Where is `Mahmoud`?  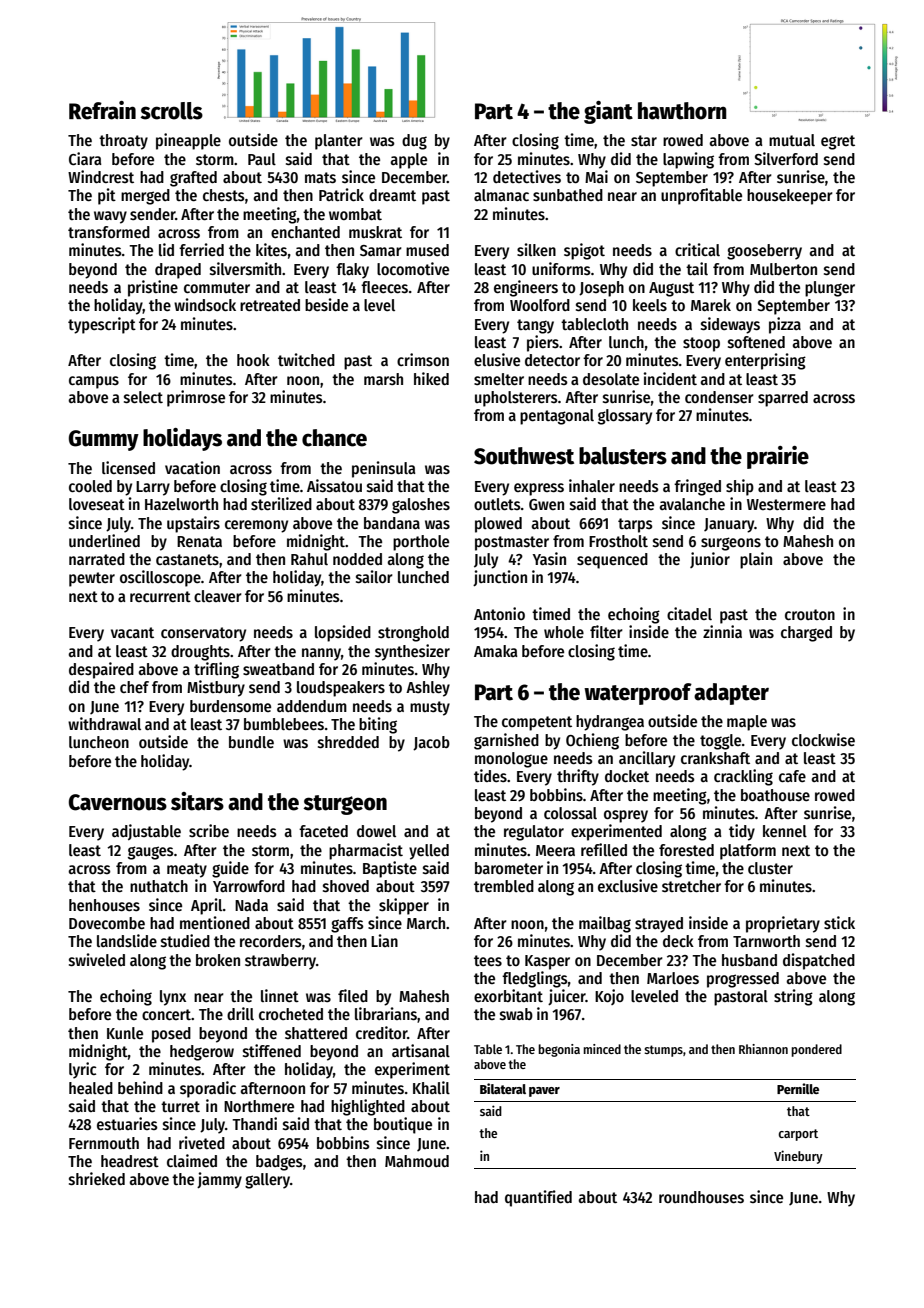 Mahmoud is located at coordinates (417, 1161).
